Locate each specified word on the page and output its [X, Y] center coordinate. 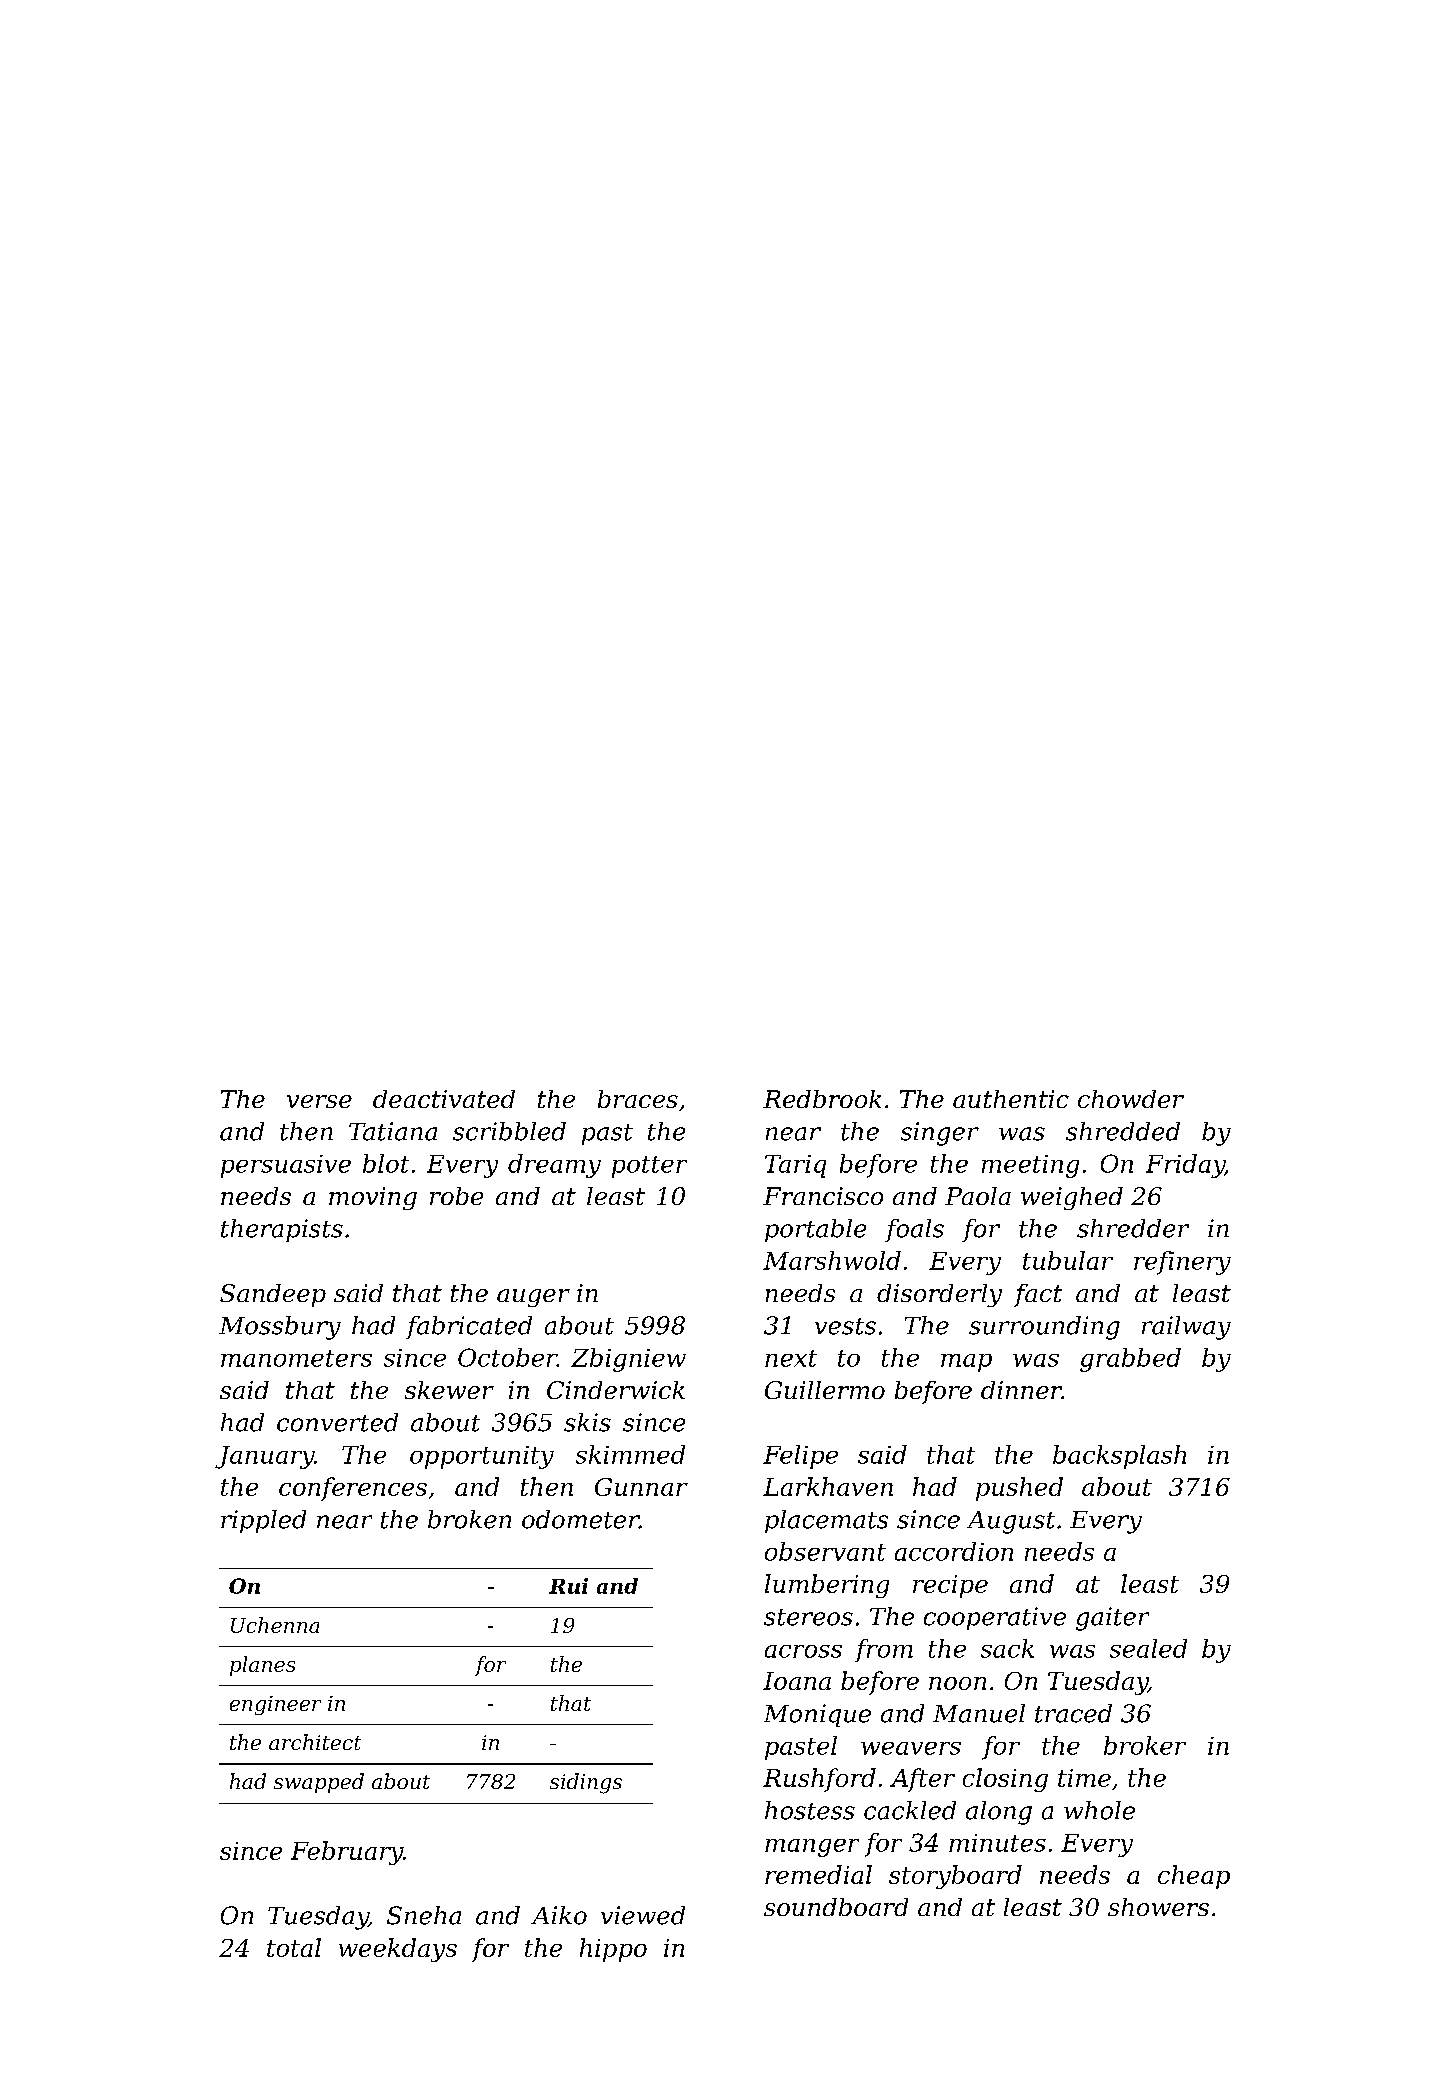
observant [825, 1551]
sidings [586, 1783]
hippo [613, 1950]
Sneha [424, 1915]
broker [1145, 1745]
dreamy [554, 1166]
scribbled [509, 1131]
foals [914, 1230]
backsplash [1119, 1457]
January [264, 1457]
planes [262, 1666]
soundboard [836, 1907]
